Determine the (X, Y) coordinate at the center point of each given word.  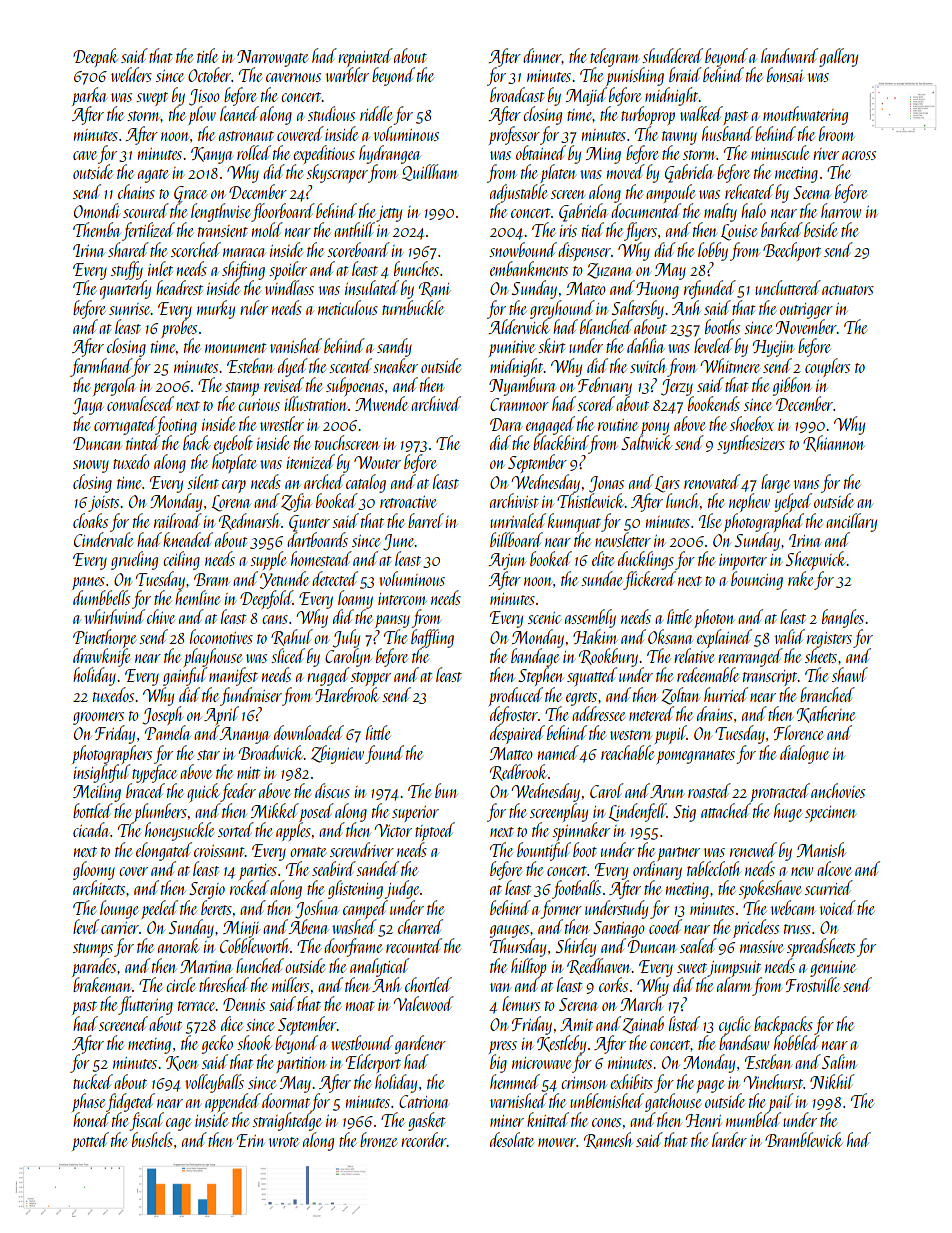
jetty (389, 214)
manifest (233, 676)
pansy (392, 621)
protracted (780, 792)
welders (131, 74)
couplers (827, 367)
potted (90, 1141)
